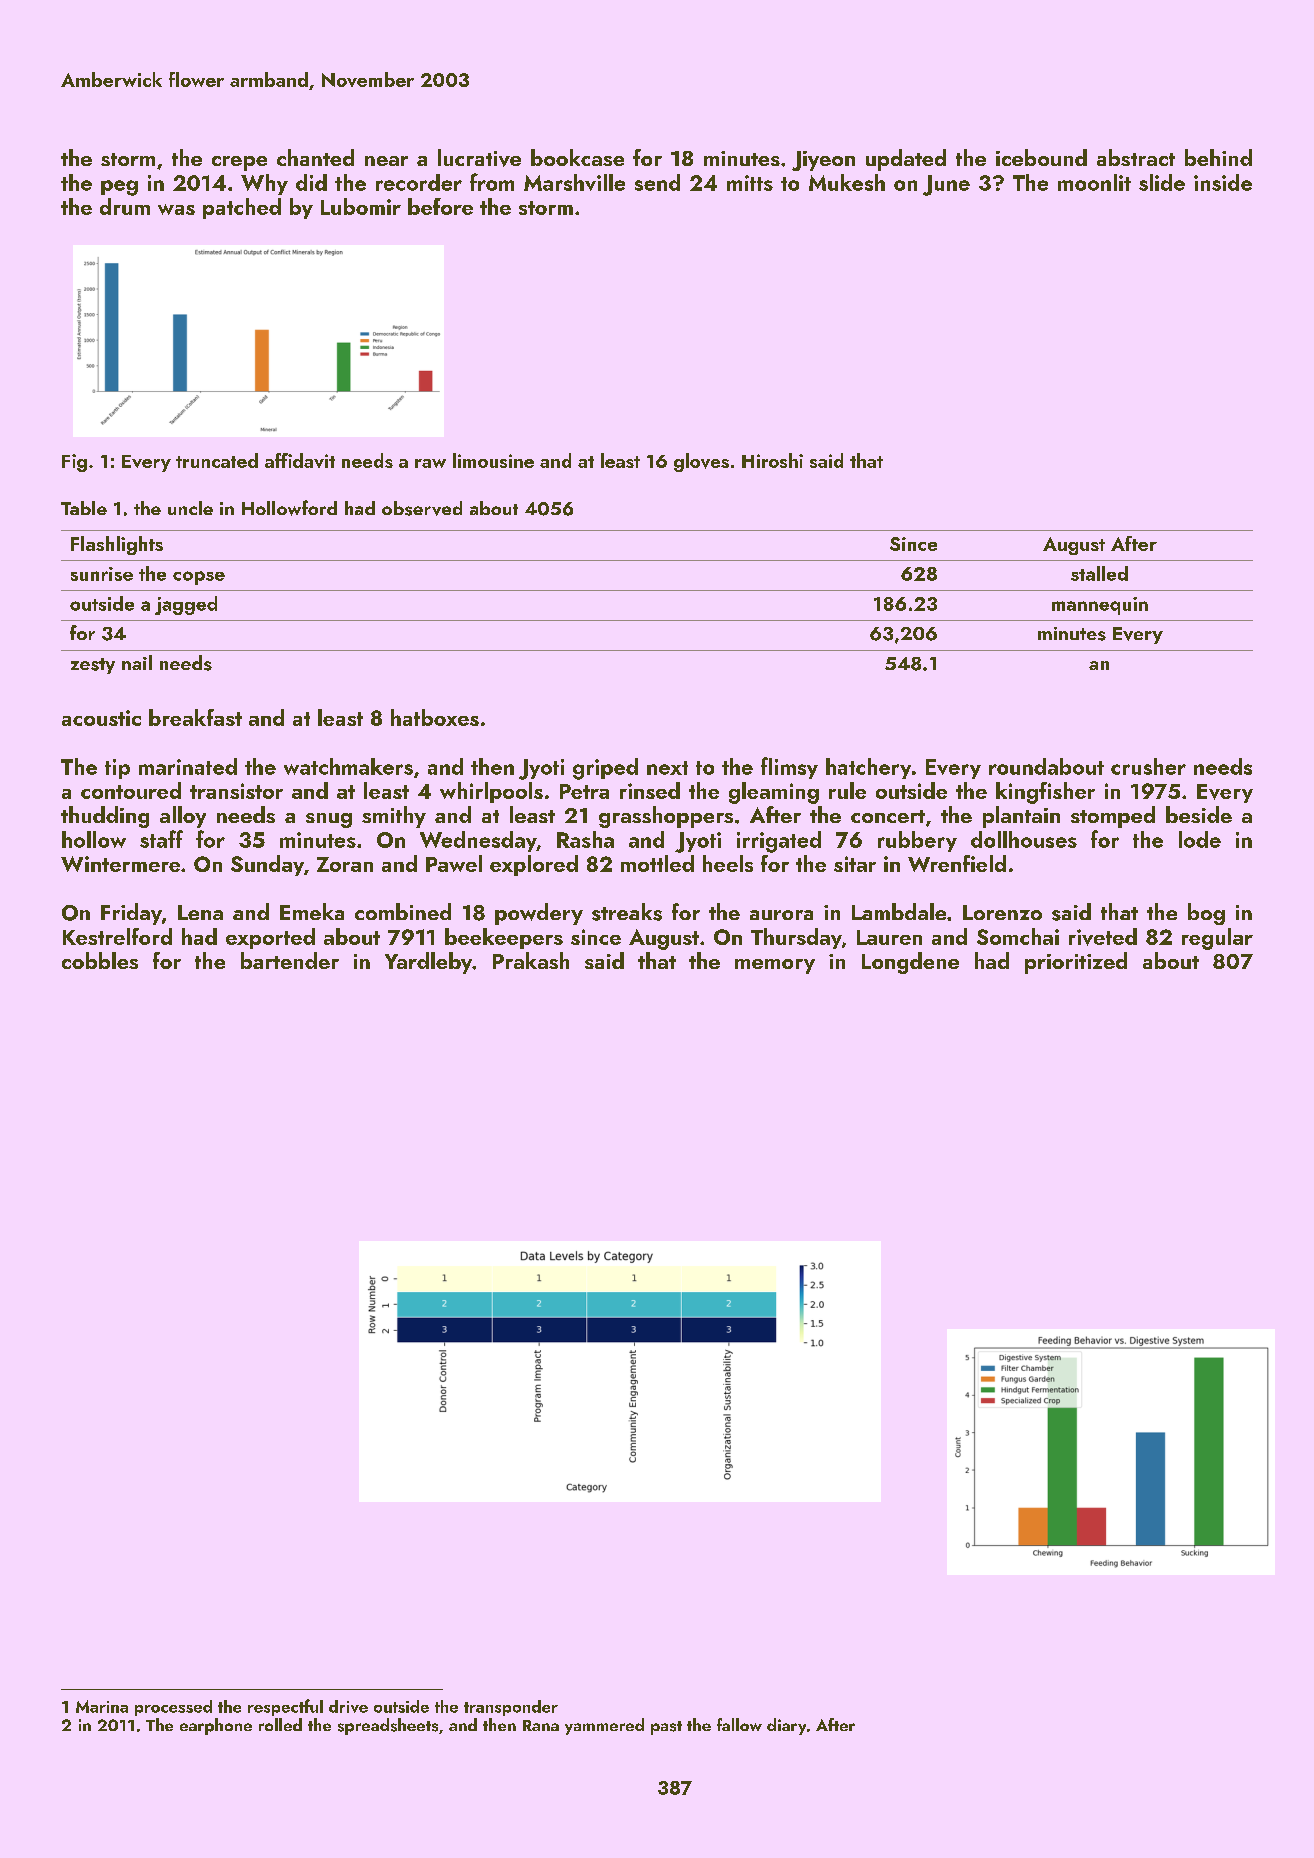  Describe the element at coordinates (176, 209) in the screenshot. I see `was` at that location.
